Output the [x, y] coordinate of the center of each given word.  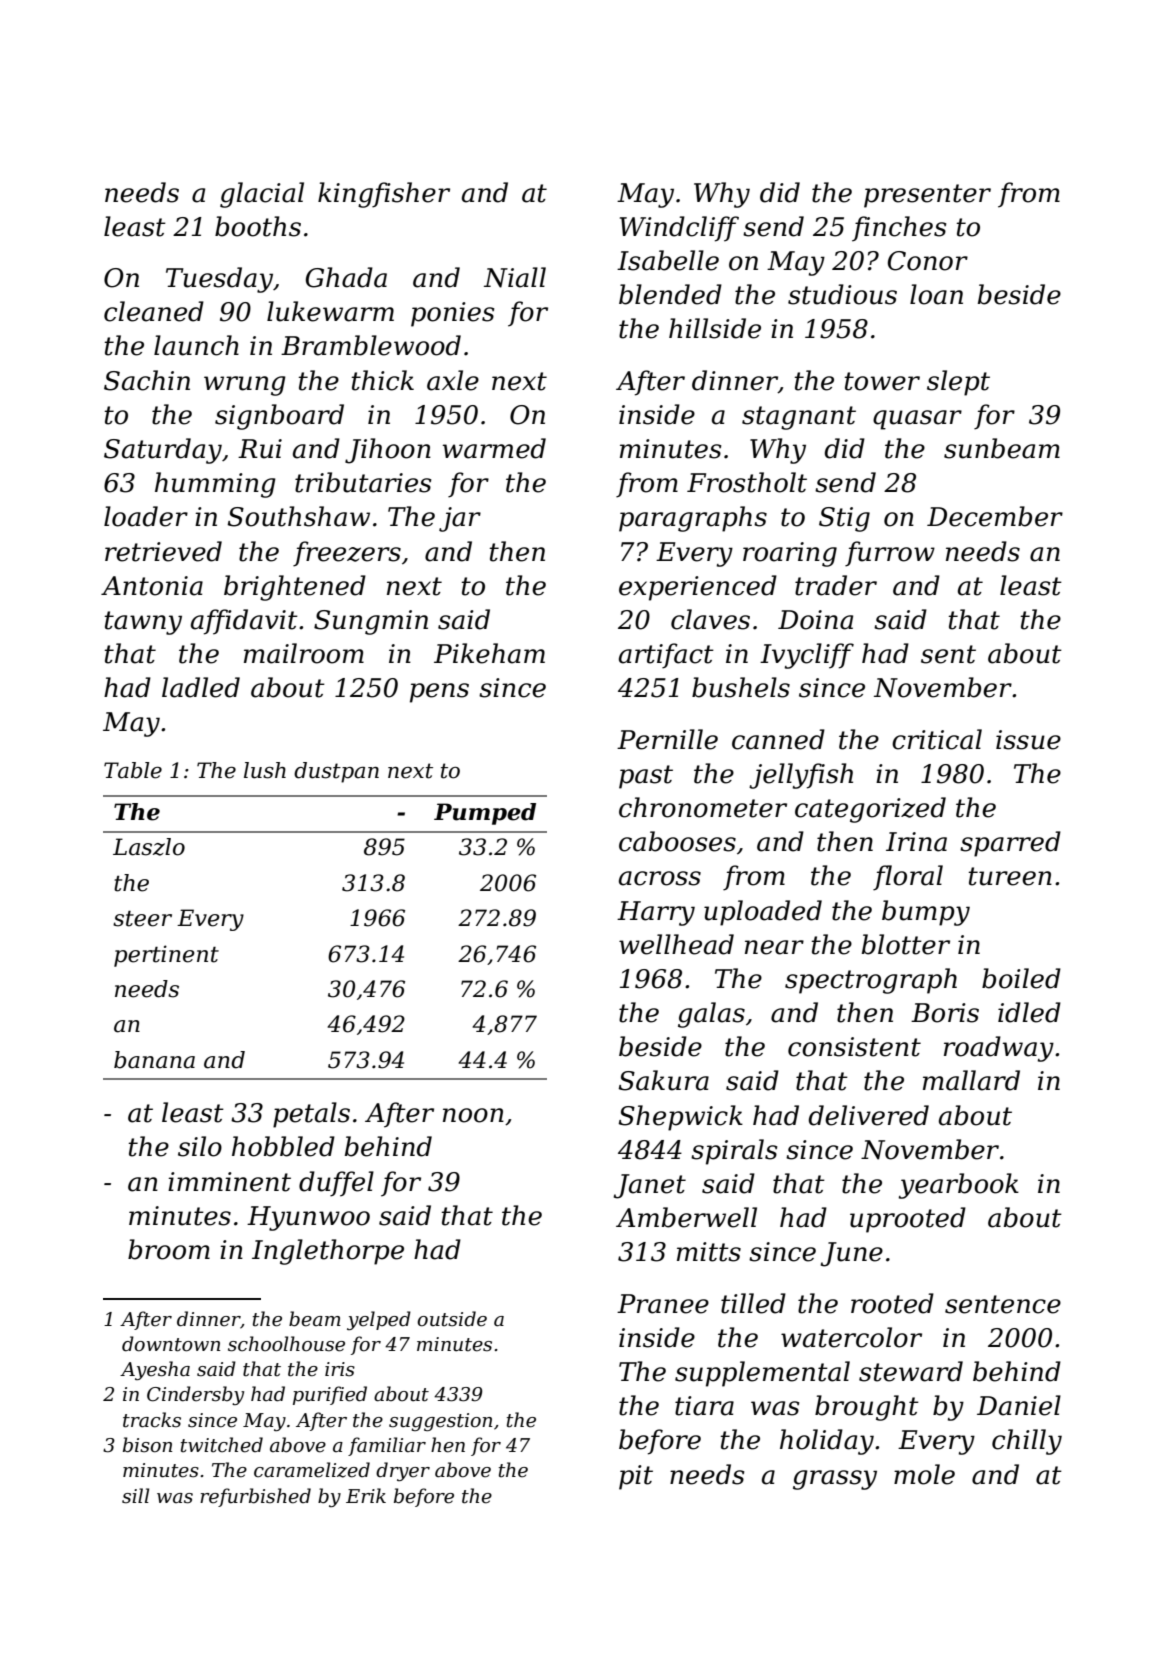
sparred [1010, 844]
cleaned [154, 311]
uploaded [763, 913]
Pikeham [489, 653]
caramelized [312, 1470]
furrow [890, 554]
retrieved [163, 551]
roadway [999, 1049]
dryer [403, 1471]
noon [473, 1115]
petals [311, 1115]
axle [453, 380]
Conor [928, 261]
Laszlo [149, 847]
